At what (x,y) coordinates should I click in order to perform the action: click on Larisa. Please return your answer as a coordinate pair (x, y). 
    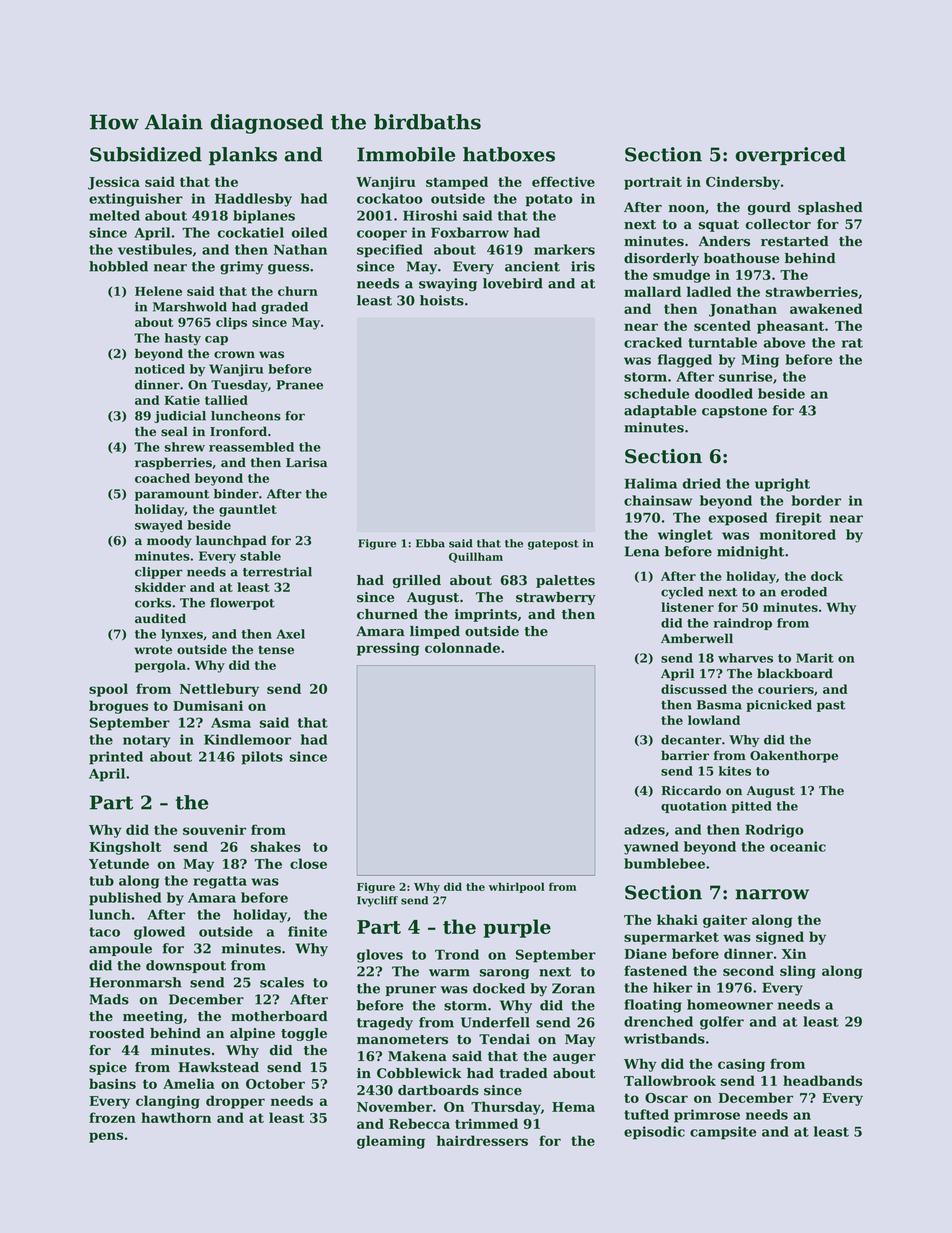
    Looking at the image, I should click on (306, 463).
